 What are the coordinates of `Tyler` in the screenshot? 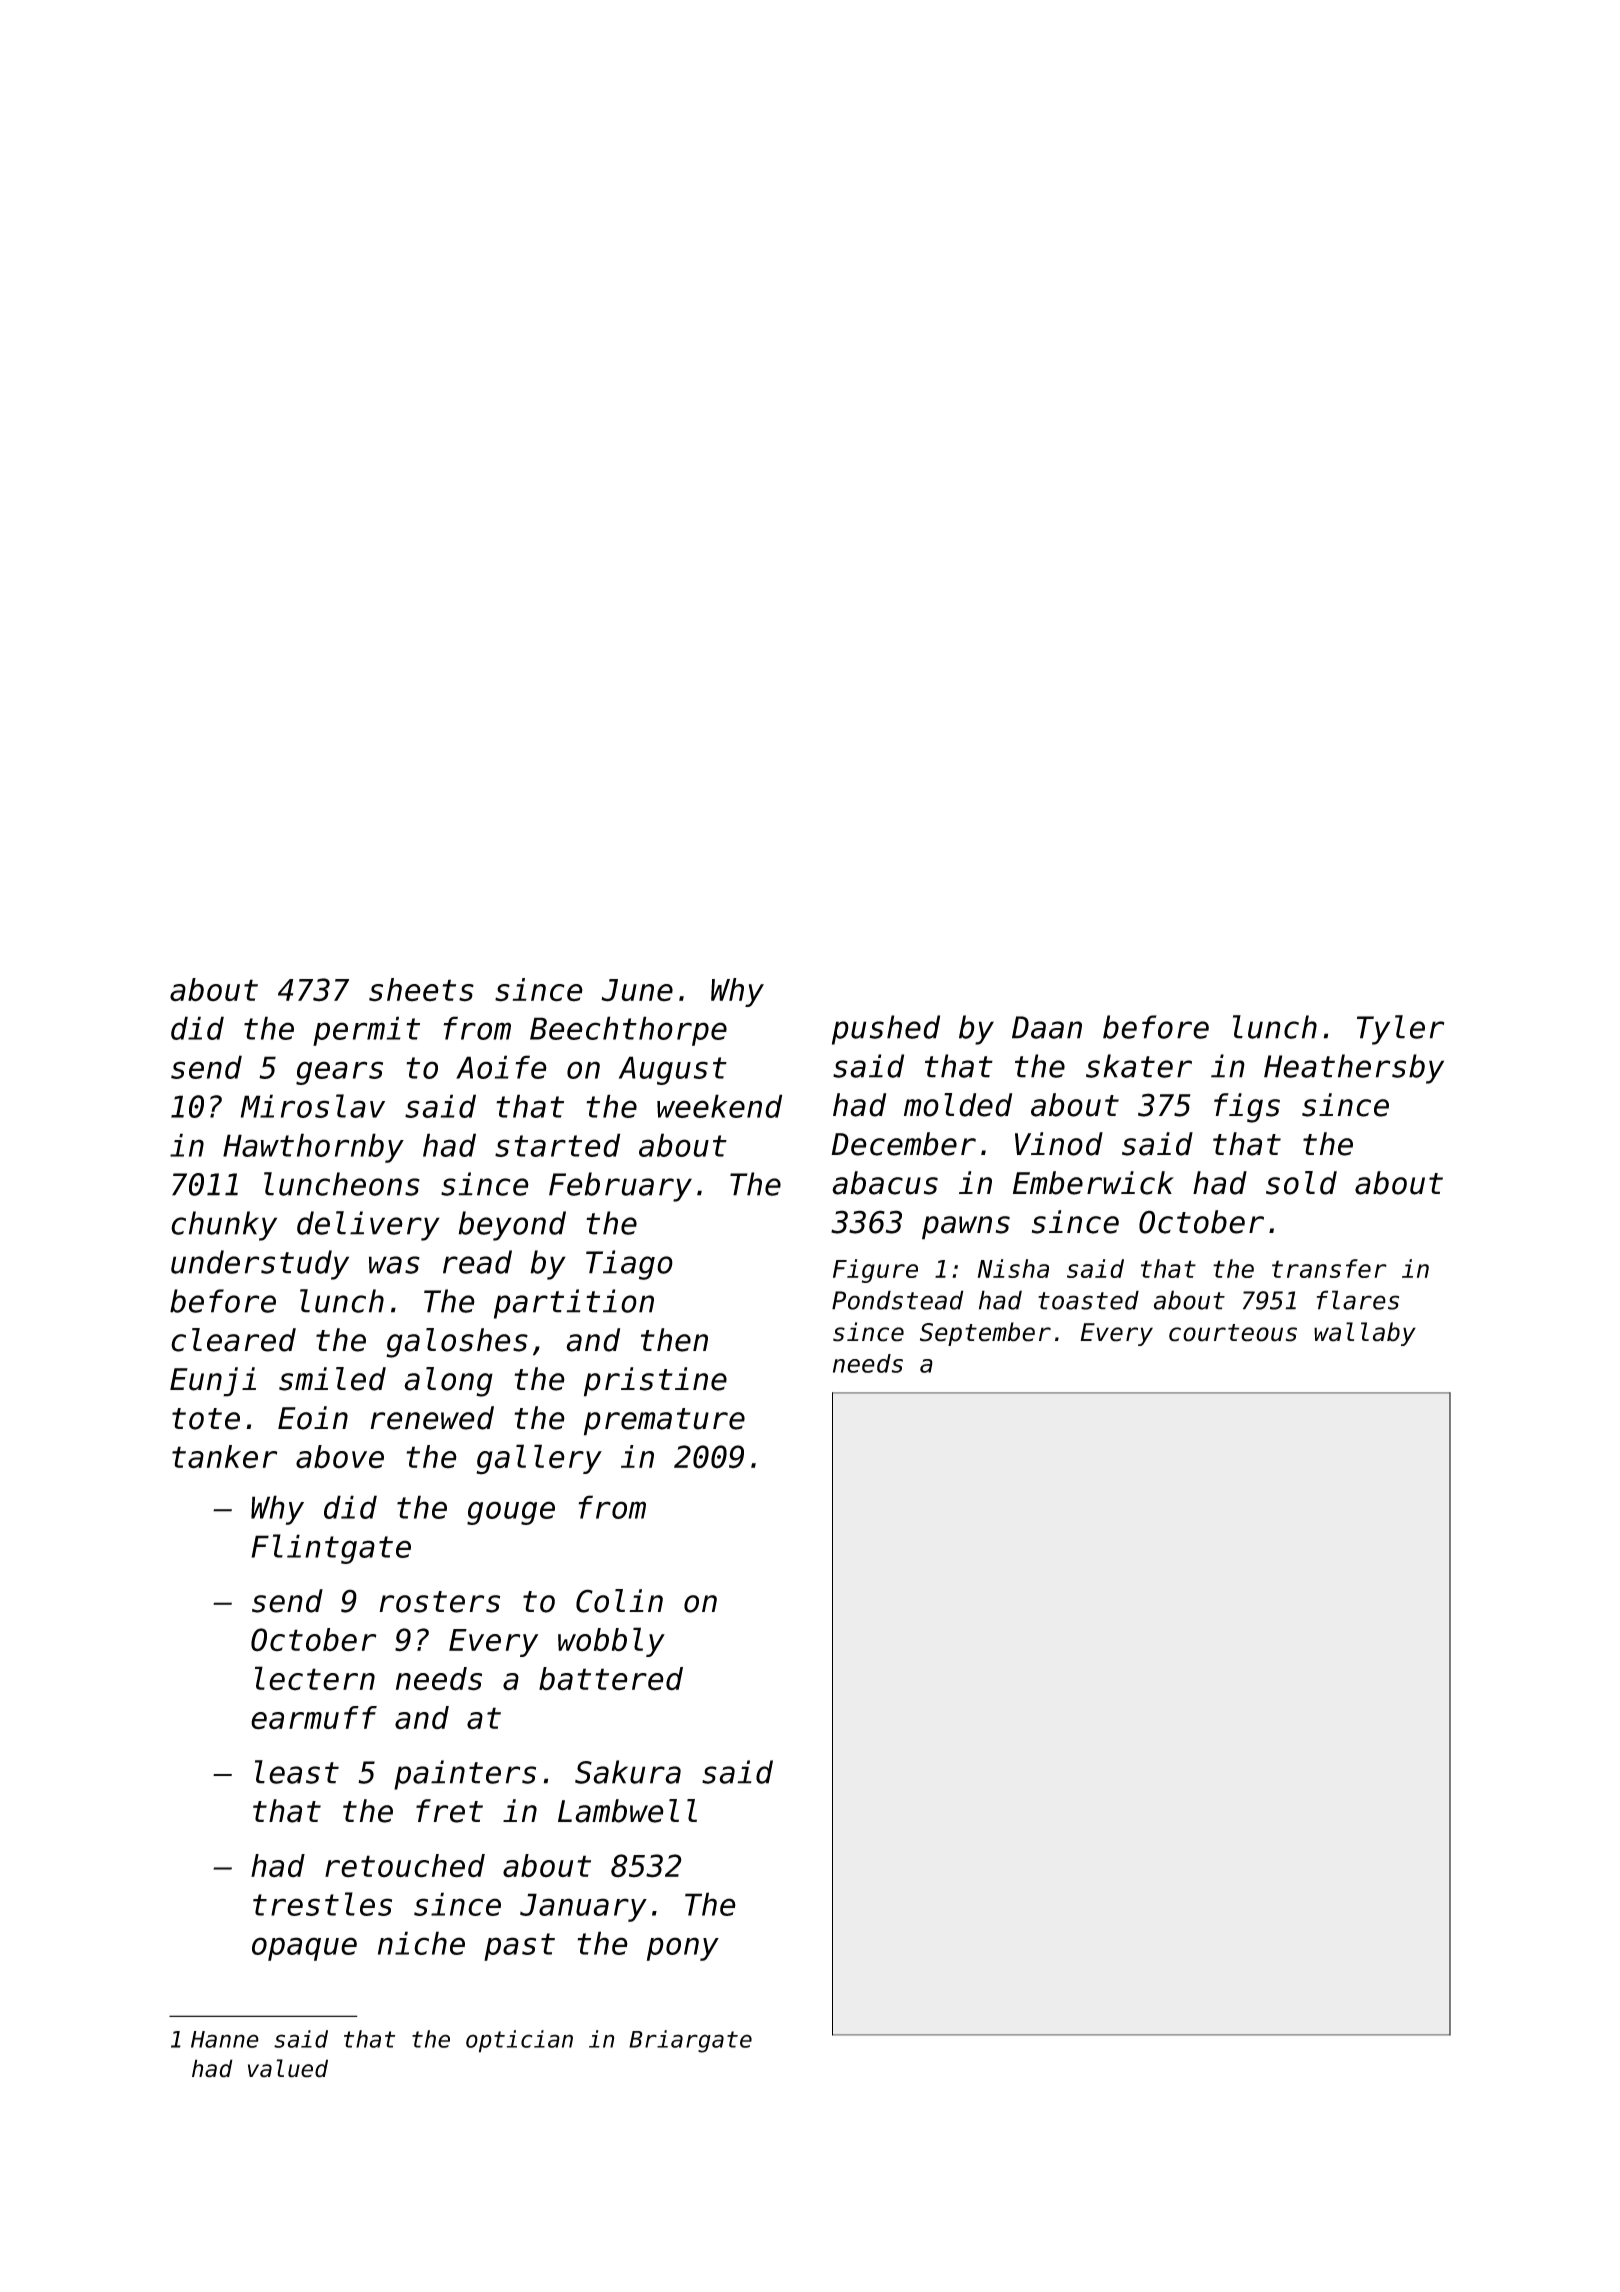 It's located at (1400, 1030).
